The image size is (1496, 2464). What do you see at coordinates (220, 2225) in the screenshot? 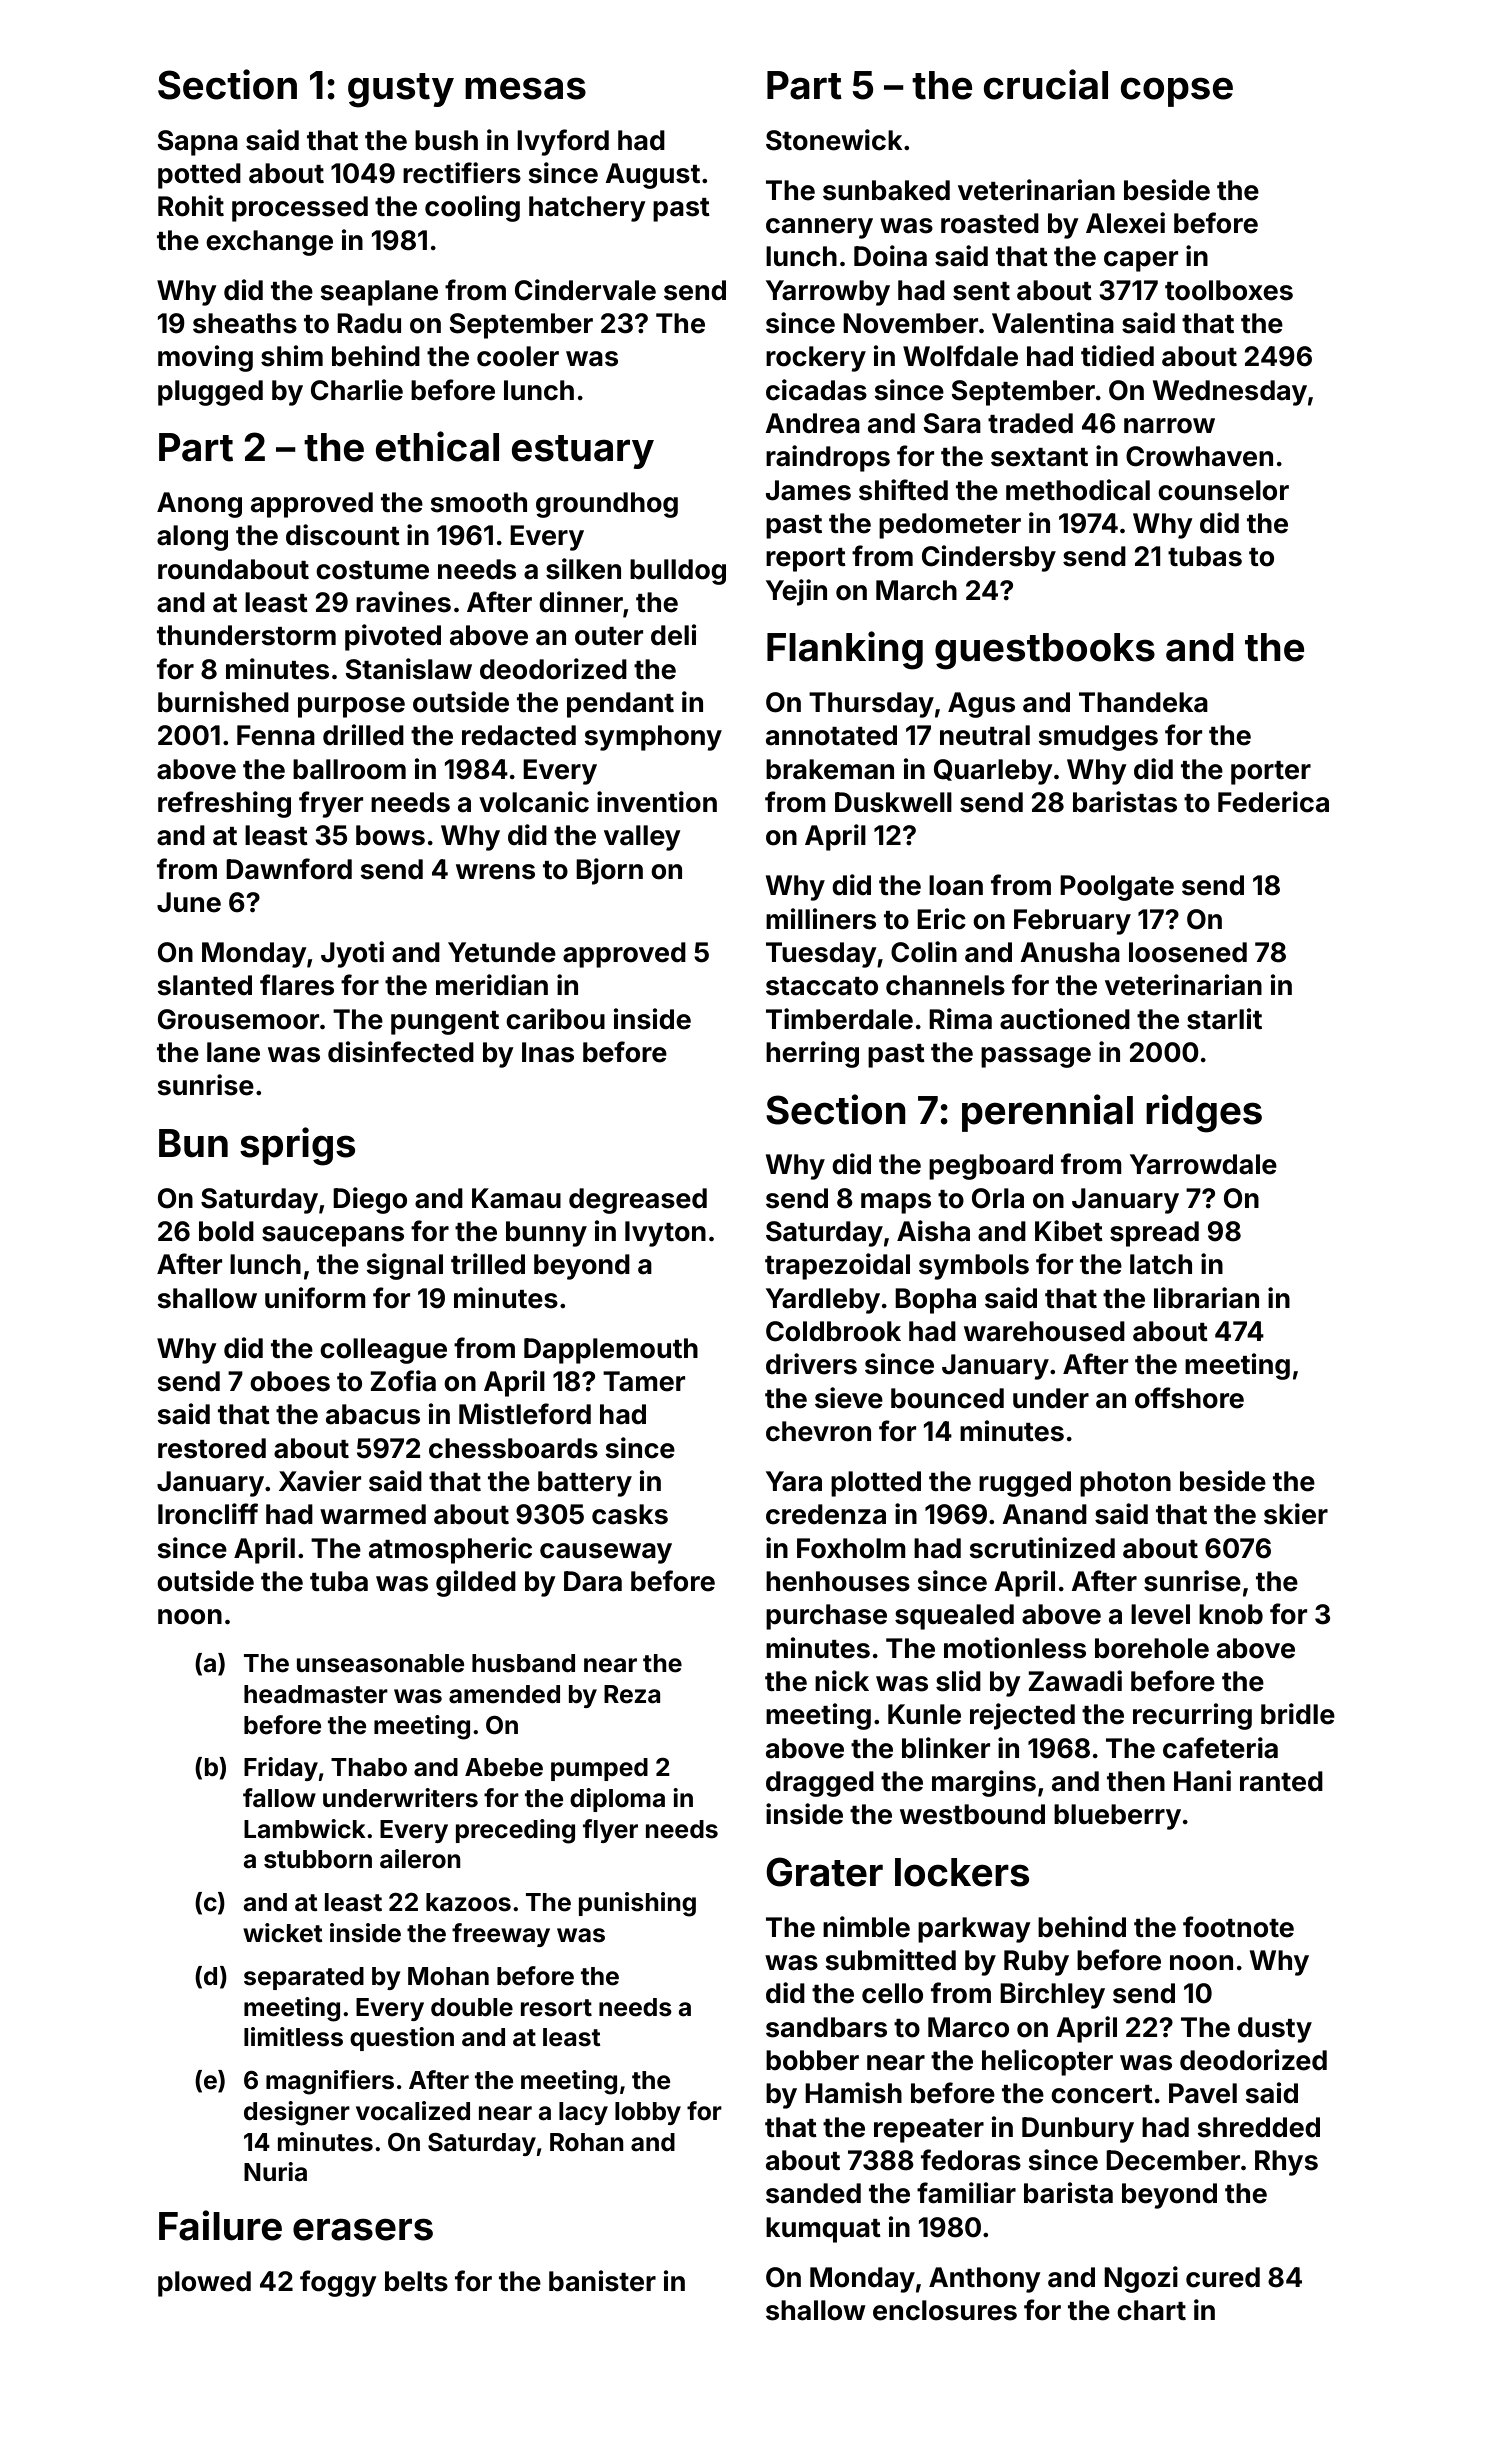
I see `Failure` at bounding box center [220, 2225].
